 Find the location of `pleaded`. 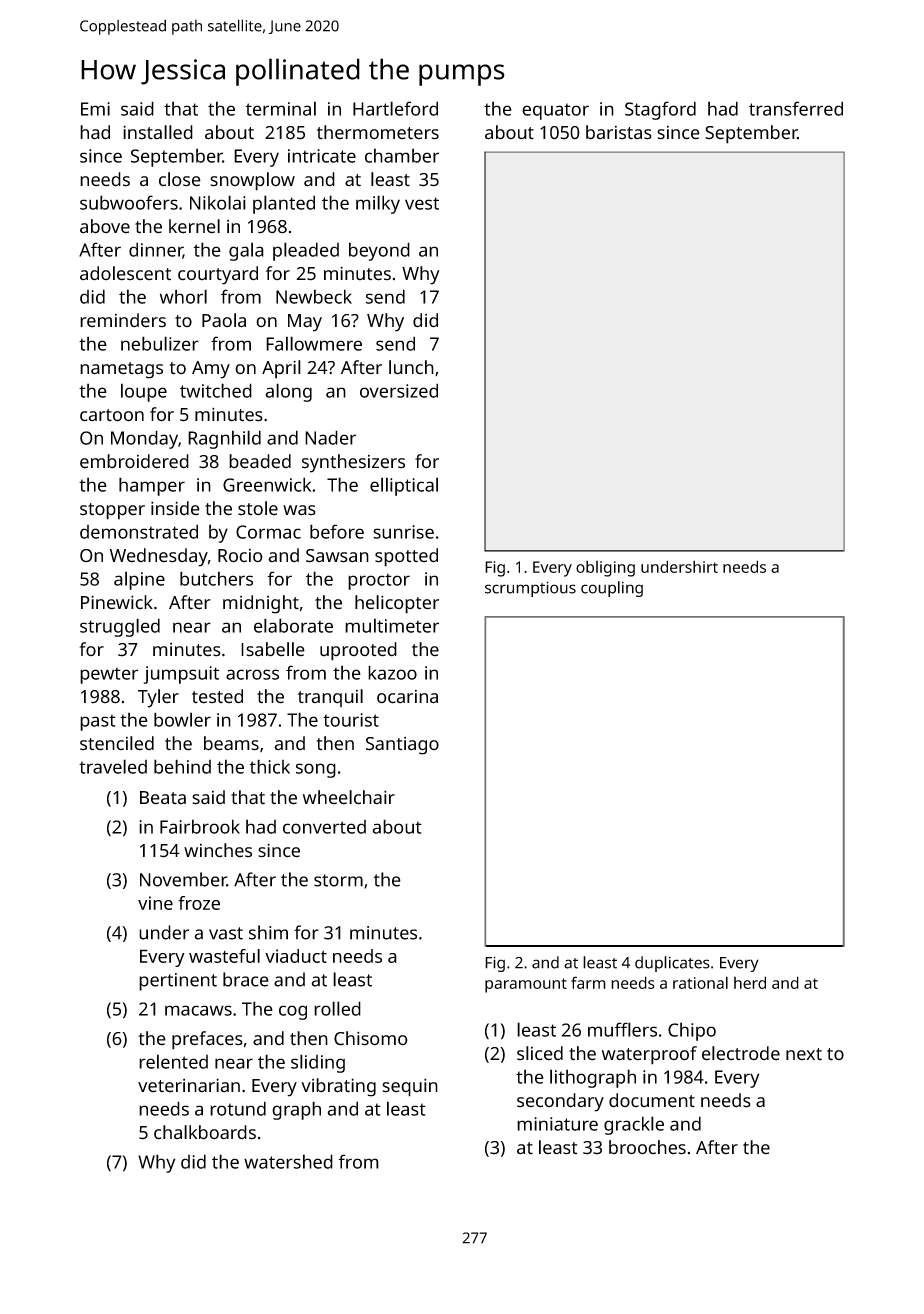

pleaded is located at coordinates (306, 251).
